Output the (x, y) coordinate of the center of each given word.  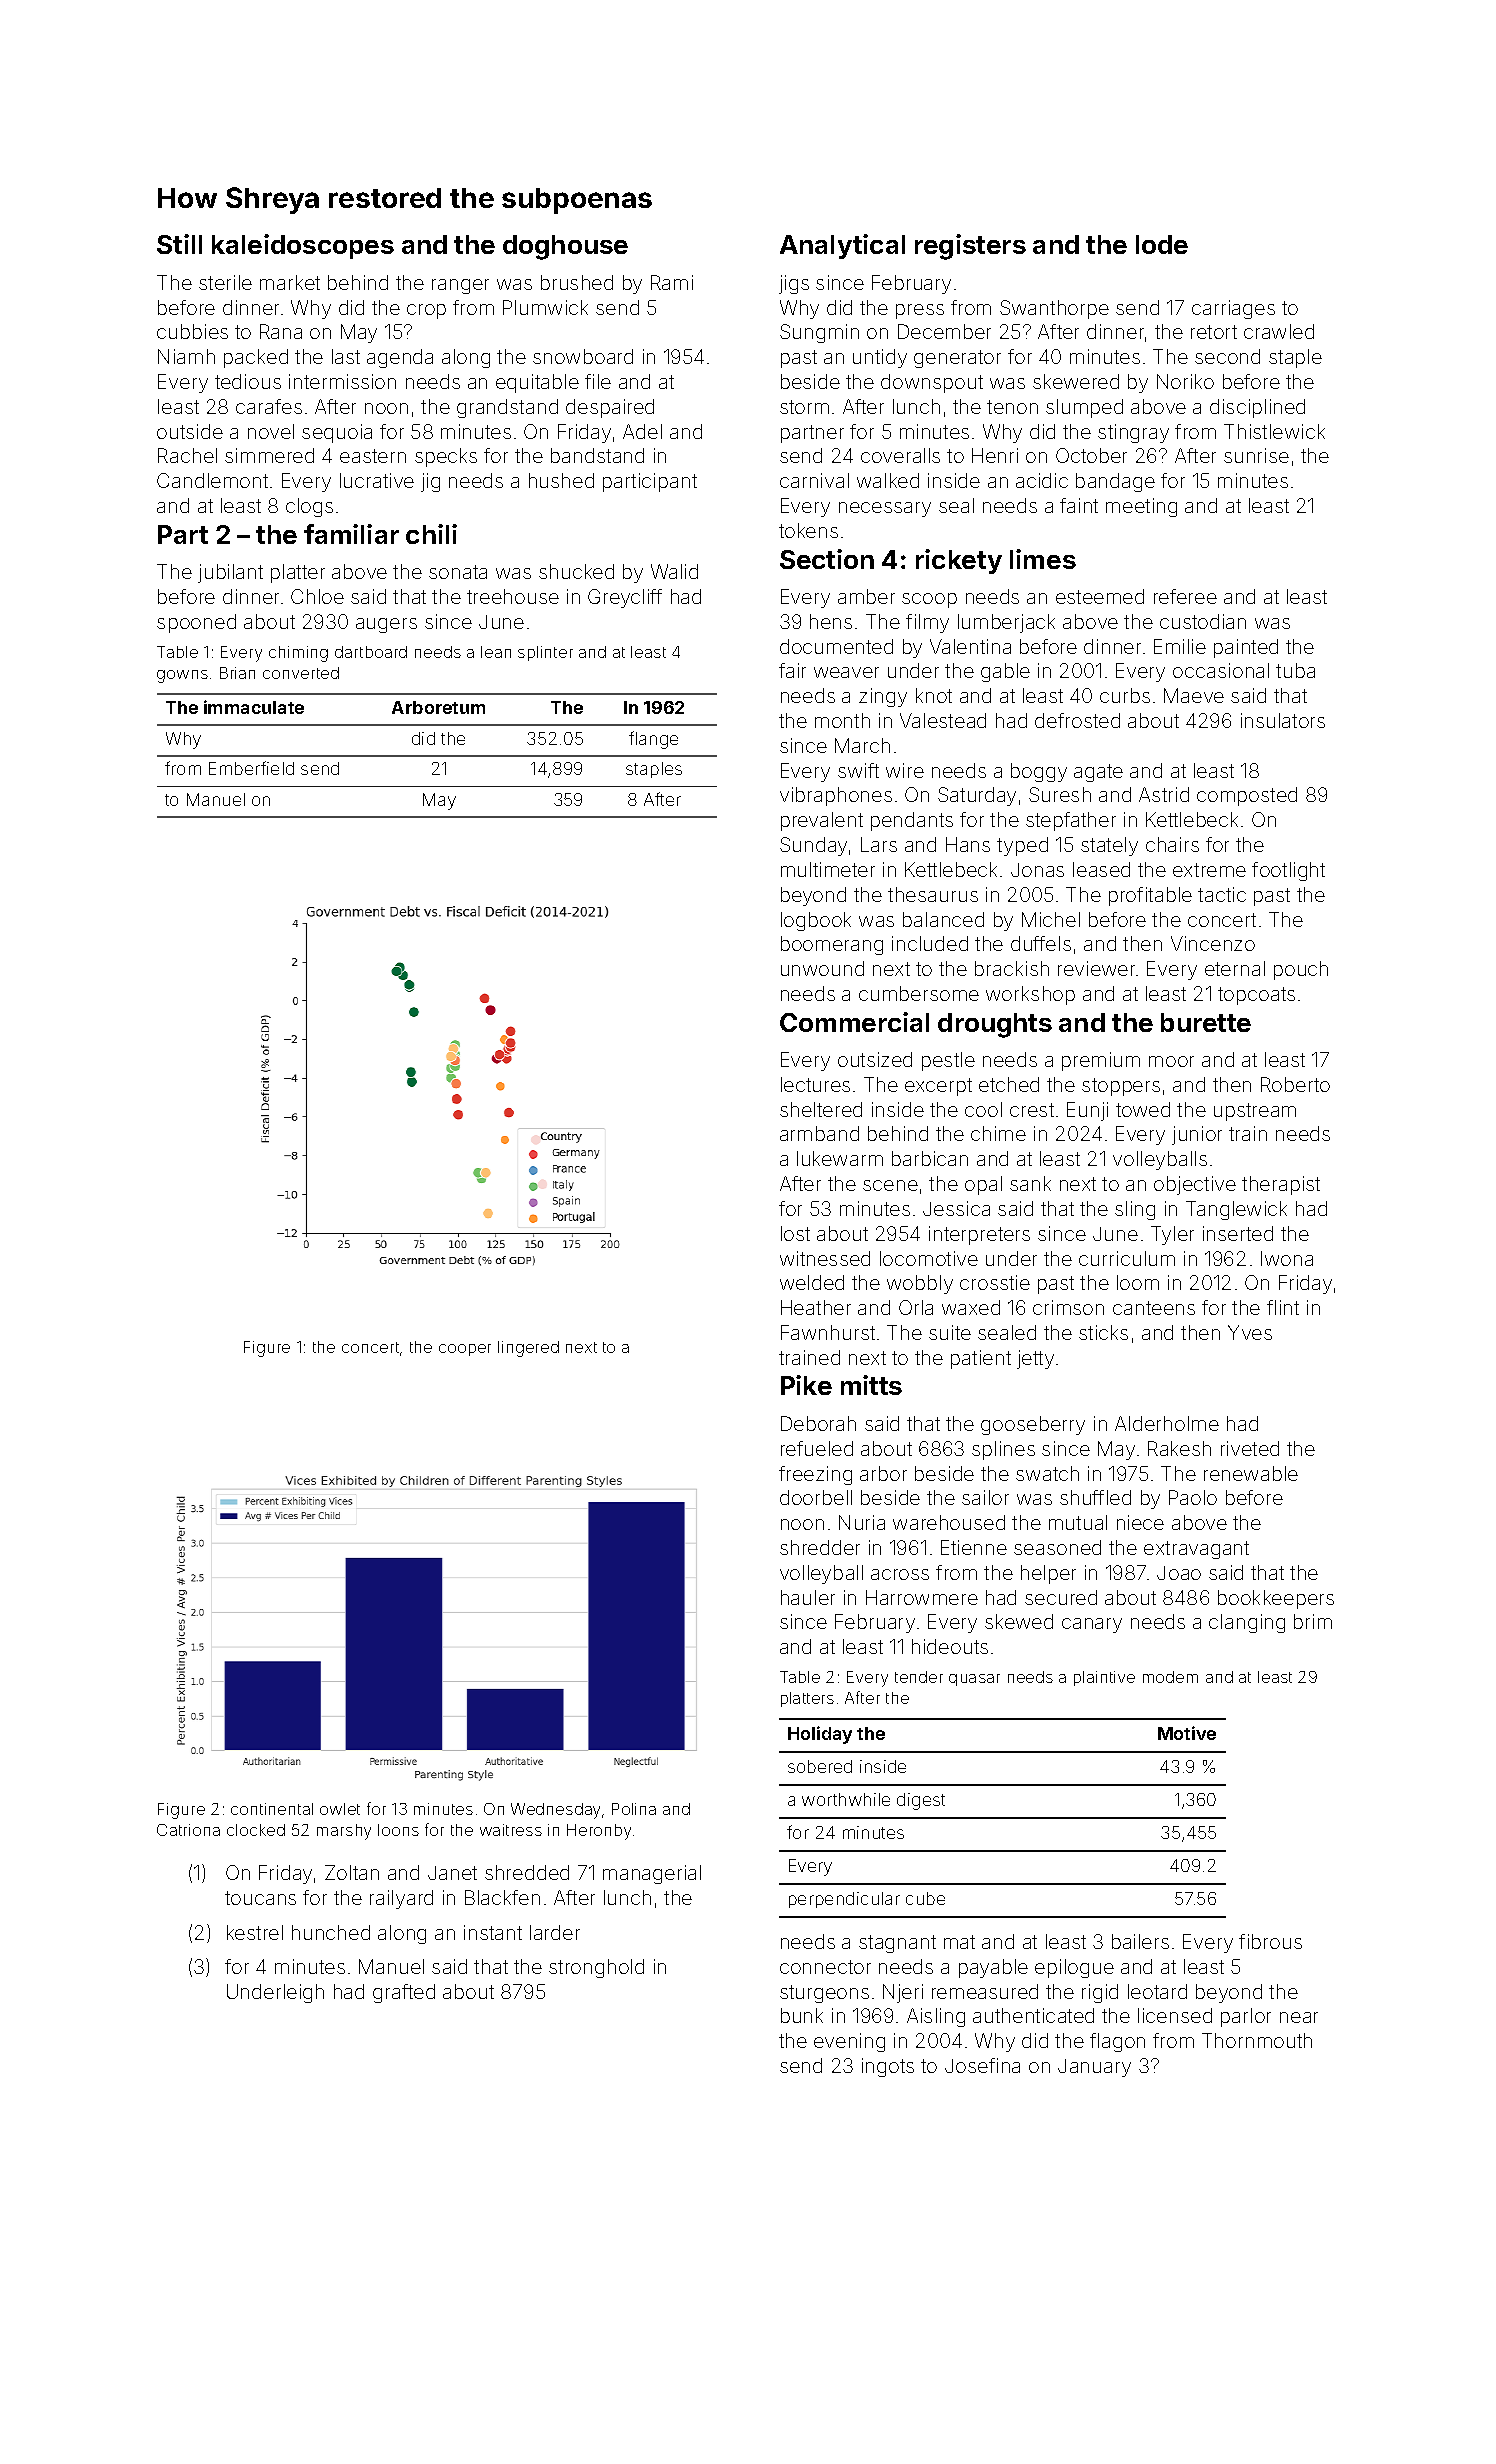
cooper (465, 1350)
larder (555, 1932)
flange (653, 740)
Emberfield (251, 768)
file (598, 381)
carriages (1233, 309)
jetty (1035, 1359)
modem (1170, 1677)
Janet (452, 1873)
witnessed (825, 1258)
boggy (1039, 772)
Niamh (186, 356)
